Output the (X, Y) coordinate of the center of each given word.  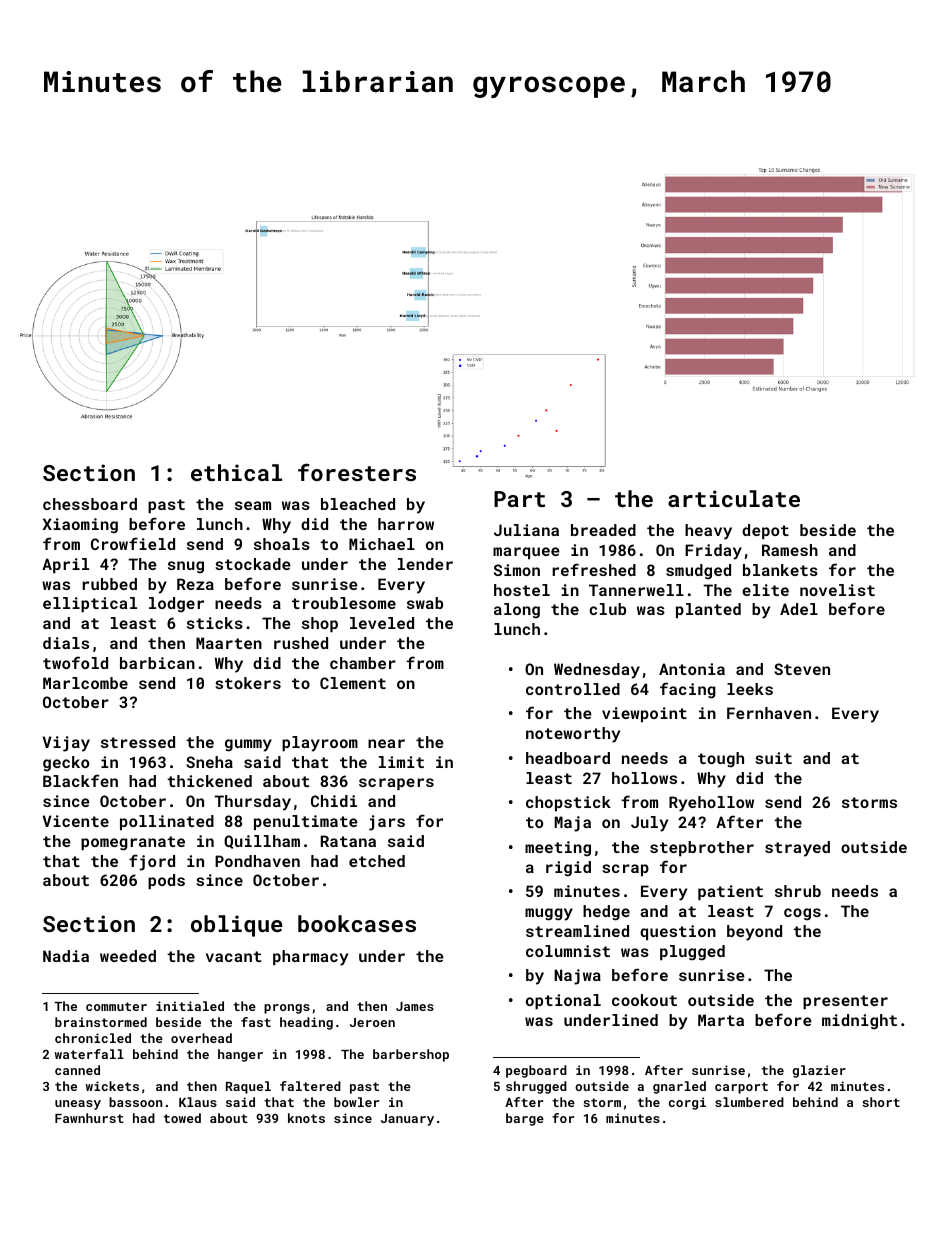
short (881, 1102)
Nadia (66, 956)
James (415, 1006)
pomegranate (133, 843)
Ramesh (790, 550)
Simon (517, 570)
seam (253, 505)
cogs (802, 914)
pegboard (536, 1071)
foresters (357, 472)
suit (773, 758)
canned (77, 1070)
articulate (734, 498)
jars (387, 823)
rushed (301, 643)
